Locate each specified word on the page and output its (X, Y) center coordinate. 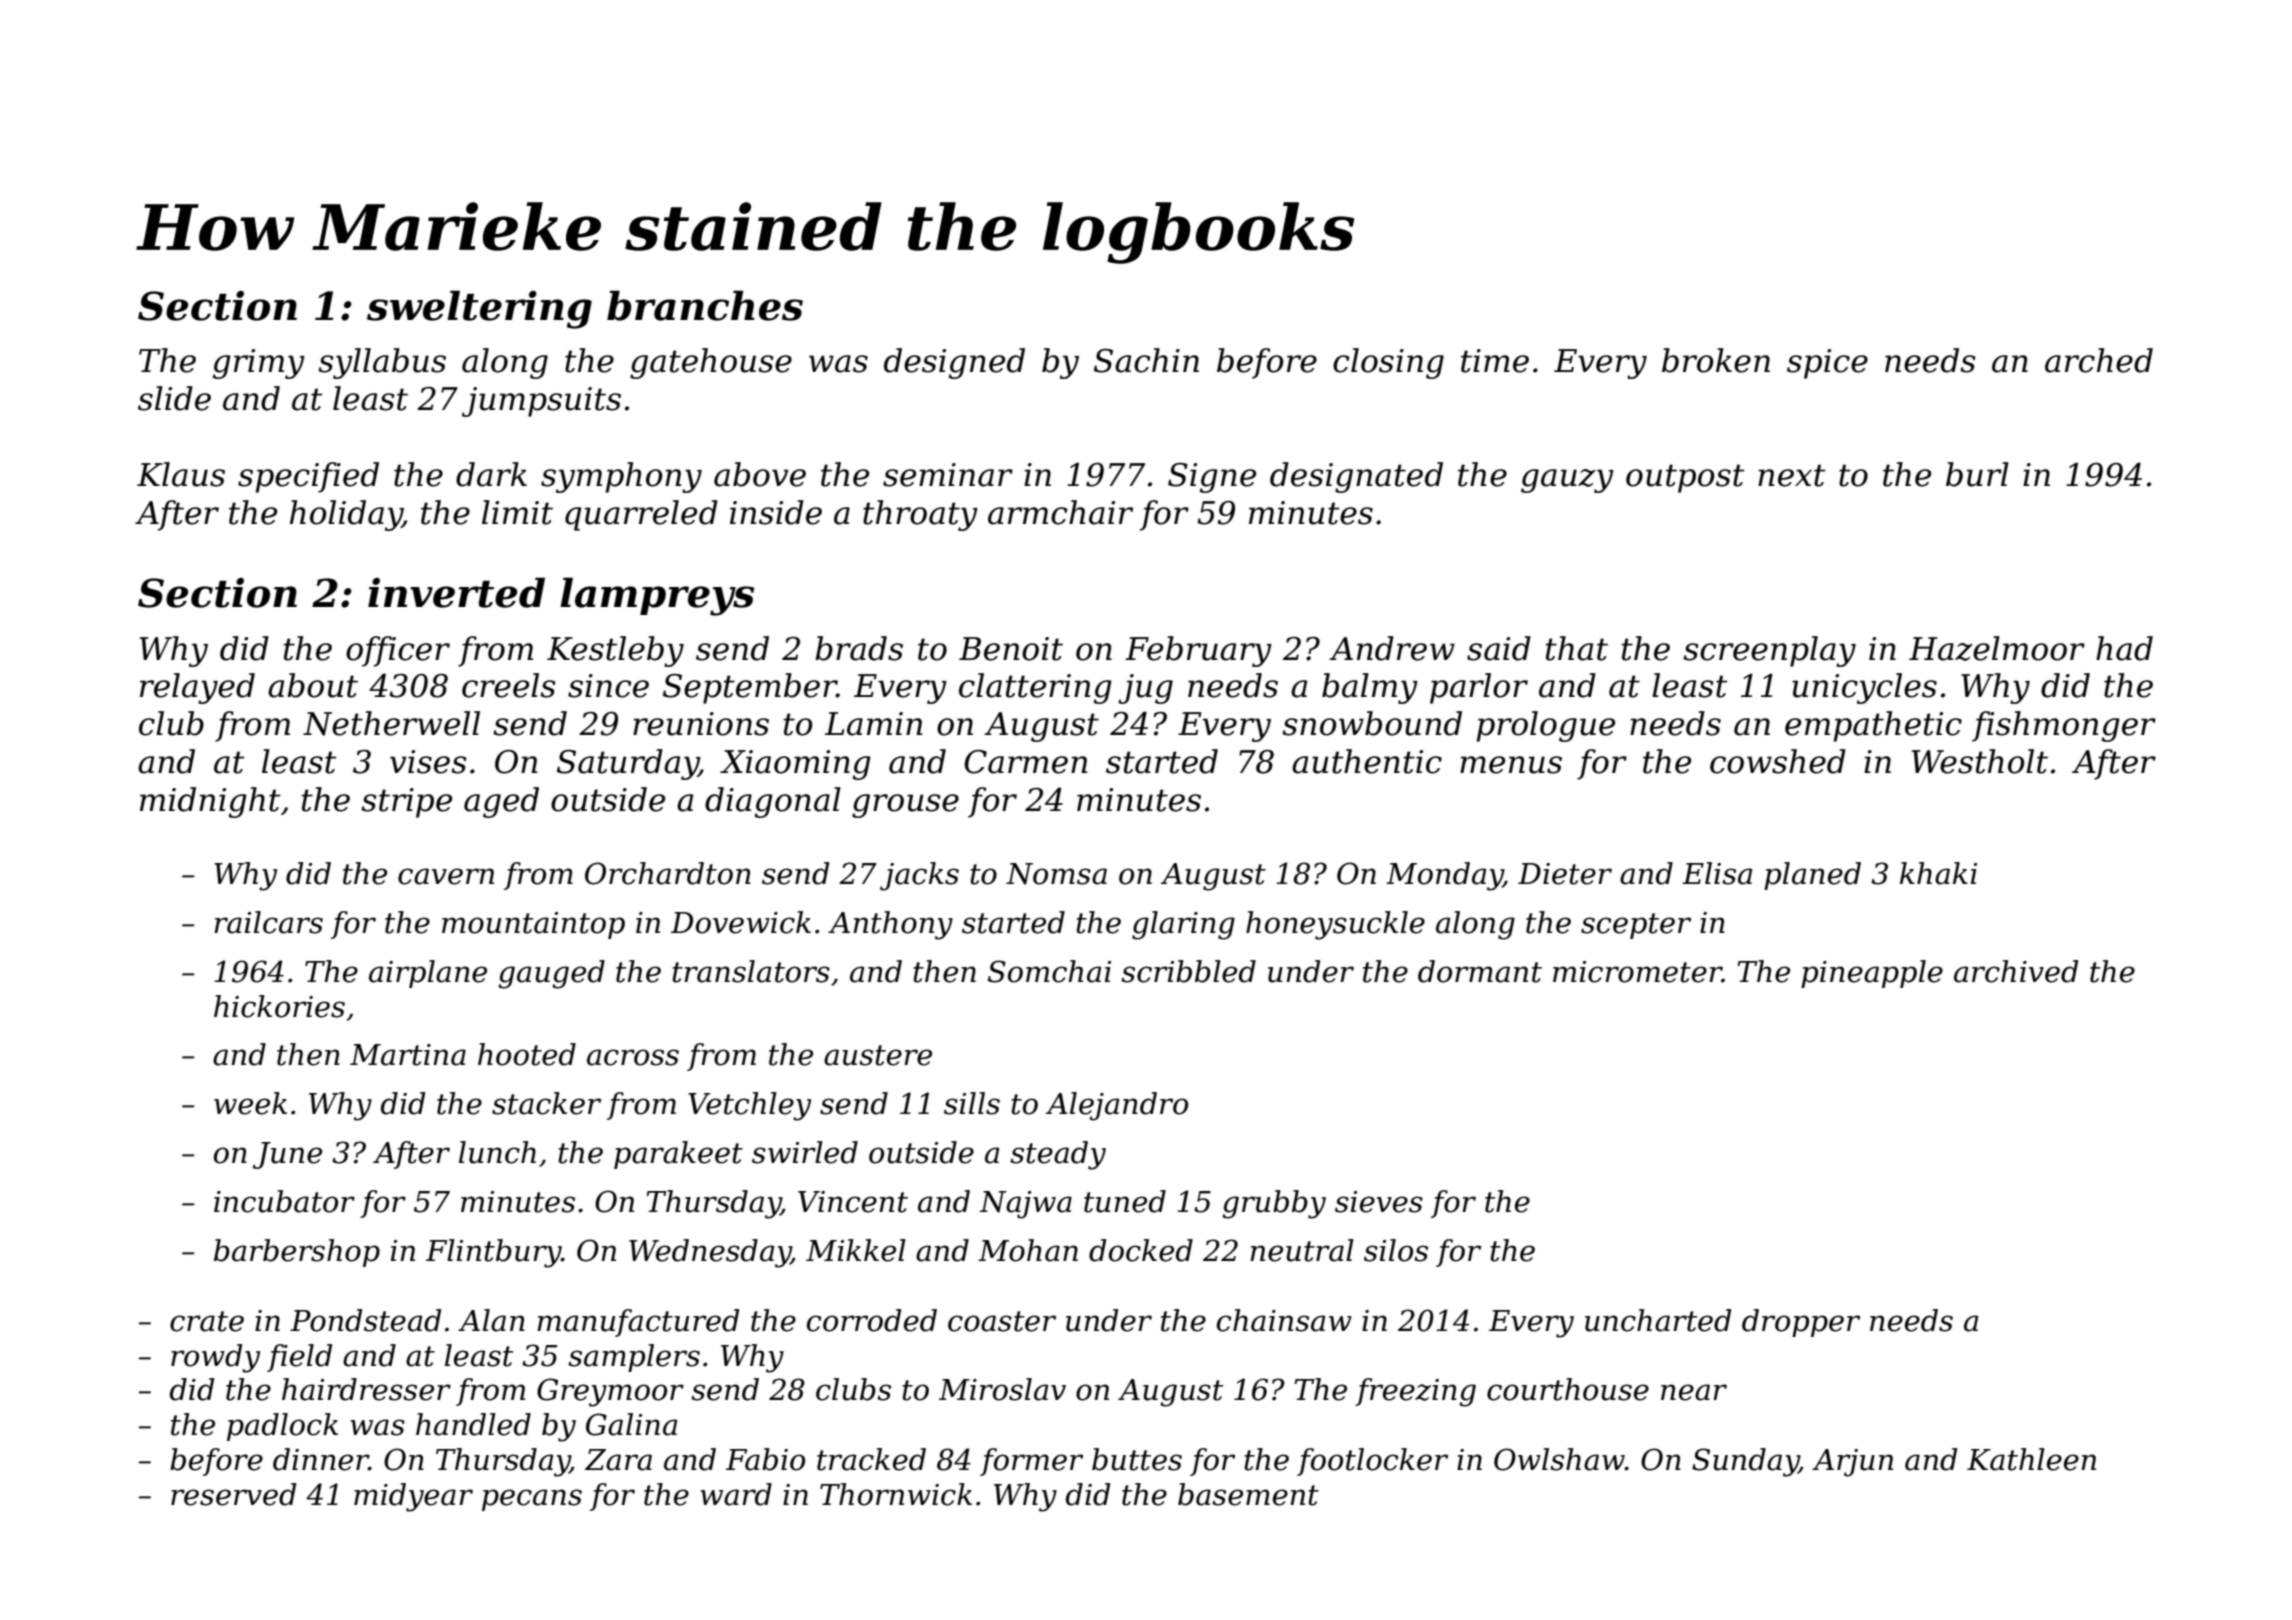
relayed (197, 688)
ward (736, 1494)
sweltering (479, 309)
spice (1827, 364)
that (1577, 648)
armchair (1060, 512)
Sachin (1146, 360)
